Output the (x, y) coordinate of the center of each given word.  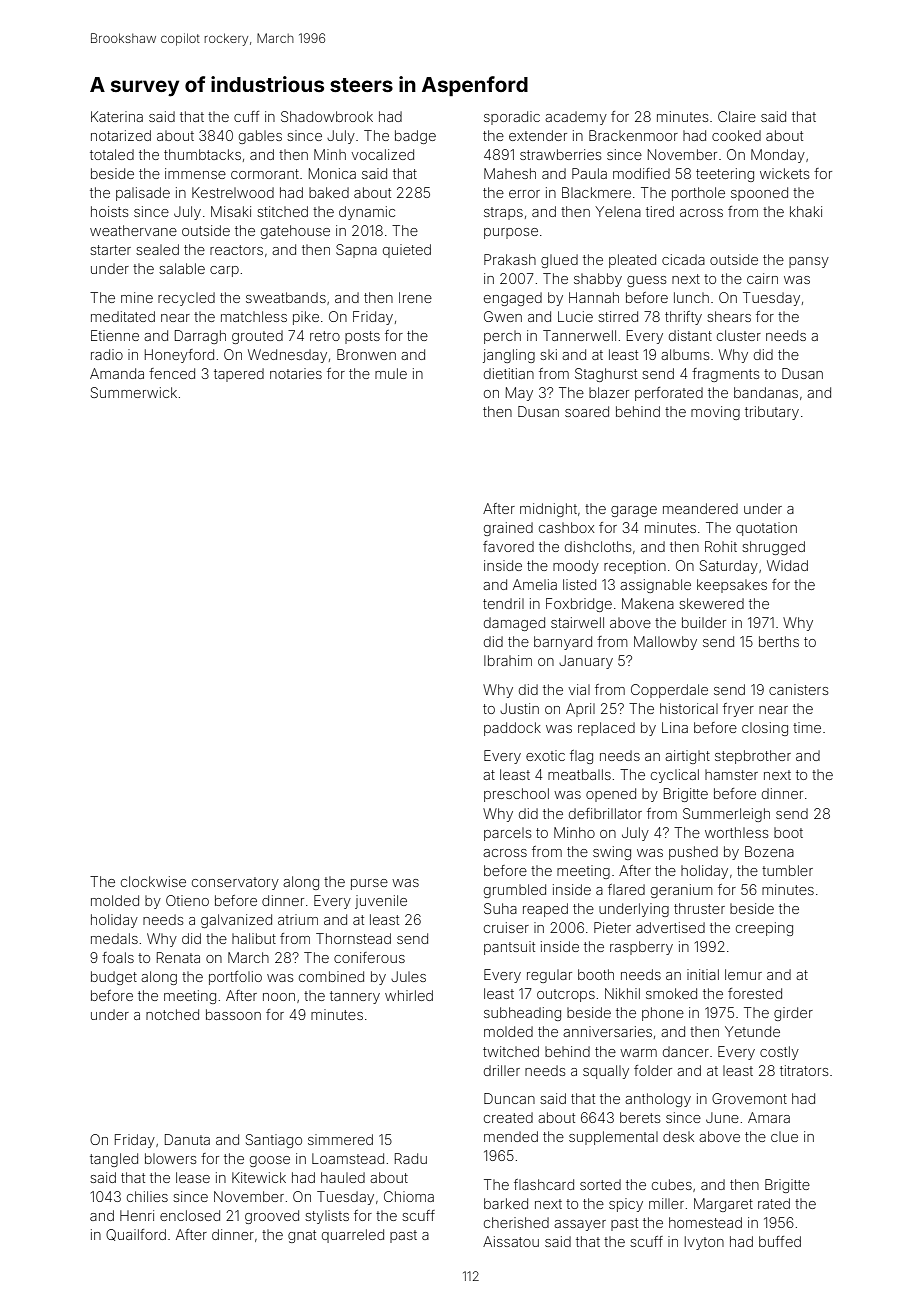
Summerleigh (726, 815)
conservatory (235, 883)
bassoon (233, 1014)
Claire (737, 116)
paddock (512, 729)
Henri (137, 1215)
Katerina (117, 116)
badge (415, 137)
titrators (804, 1070)
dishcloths (598, 546)
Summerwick (134, 392)
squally (606, 1072)
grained (508, 529)
